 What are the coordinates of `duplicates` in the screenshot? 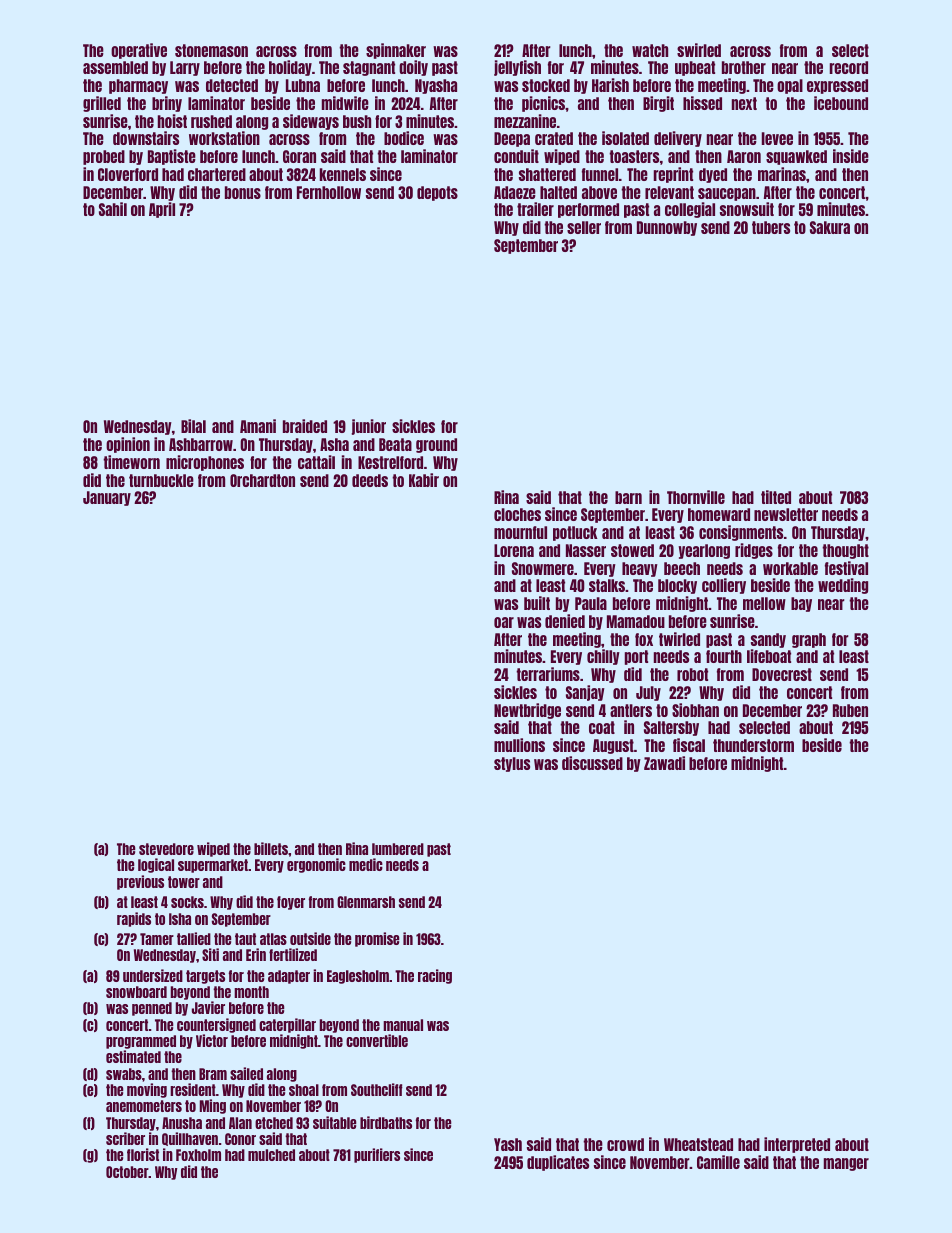 It's located at (558, 1163).
